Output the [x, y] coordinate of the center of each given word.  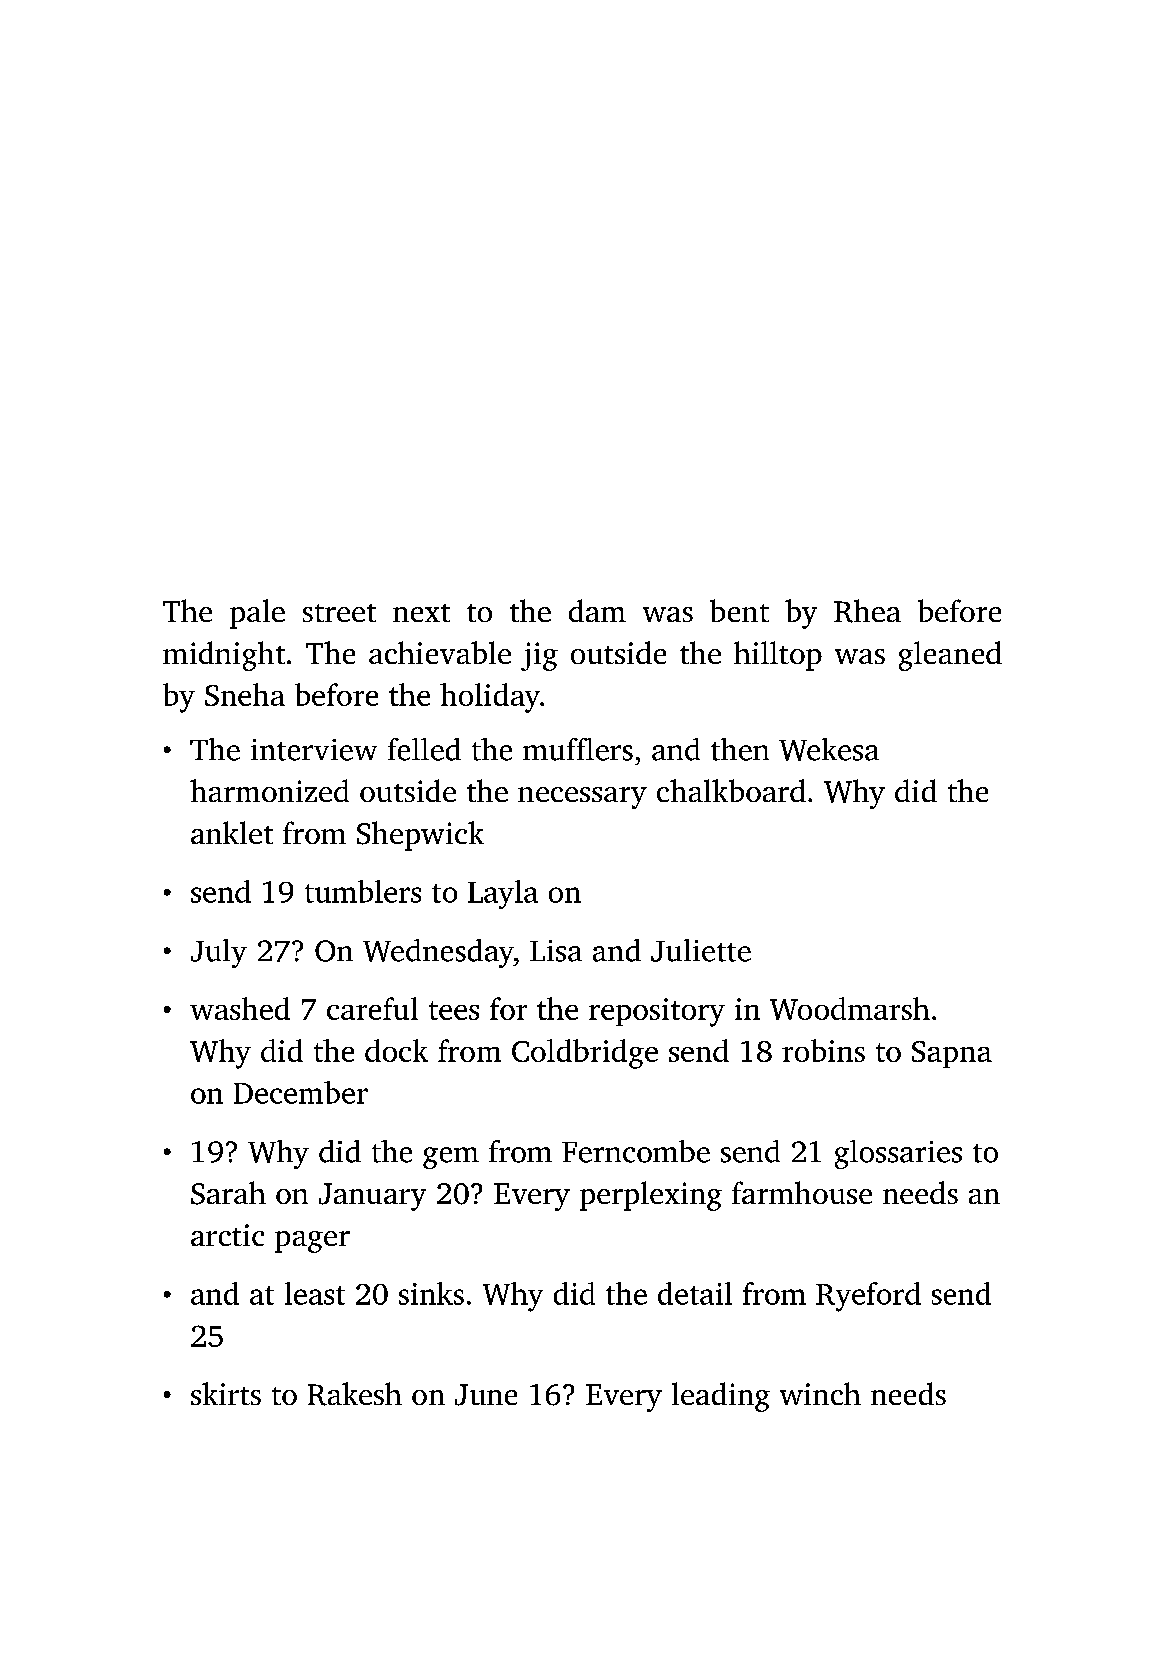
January [372, 1197]
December [301, 1092]
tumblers [363, 891]
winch [820, 1393]
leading [721, 1397]
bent [739, 610]
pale [257, 614]
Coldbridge [585, 1054]
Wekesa [829, 749]
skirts [226, 1393]
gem [451, 1158]
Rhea [867, 611]
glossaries [898, 1154]
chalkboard [731, 790]
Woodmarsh [850, 1008]
